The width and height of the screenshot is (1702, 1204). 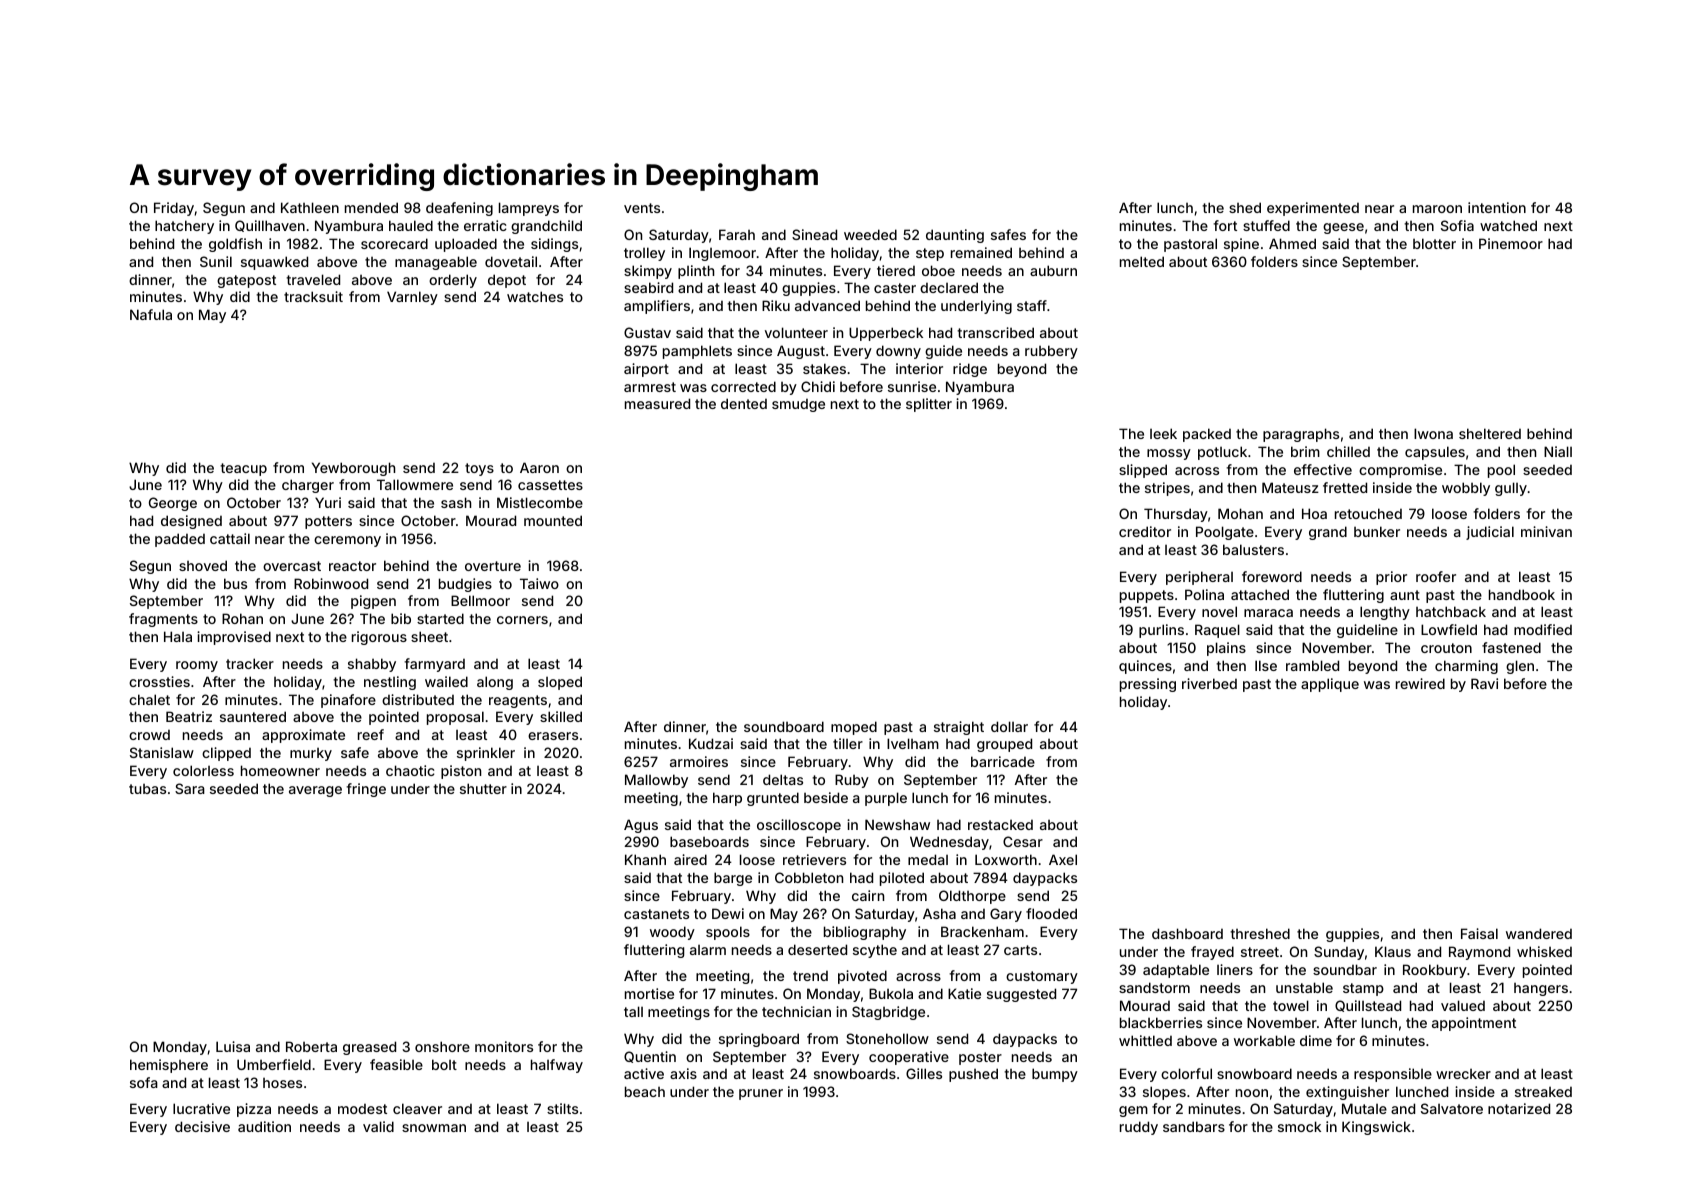 What do you see at coordinates (235, 583) in the screenshot?
I see `bus` at bounding box center [235, 583].
